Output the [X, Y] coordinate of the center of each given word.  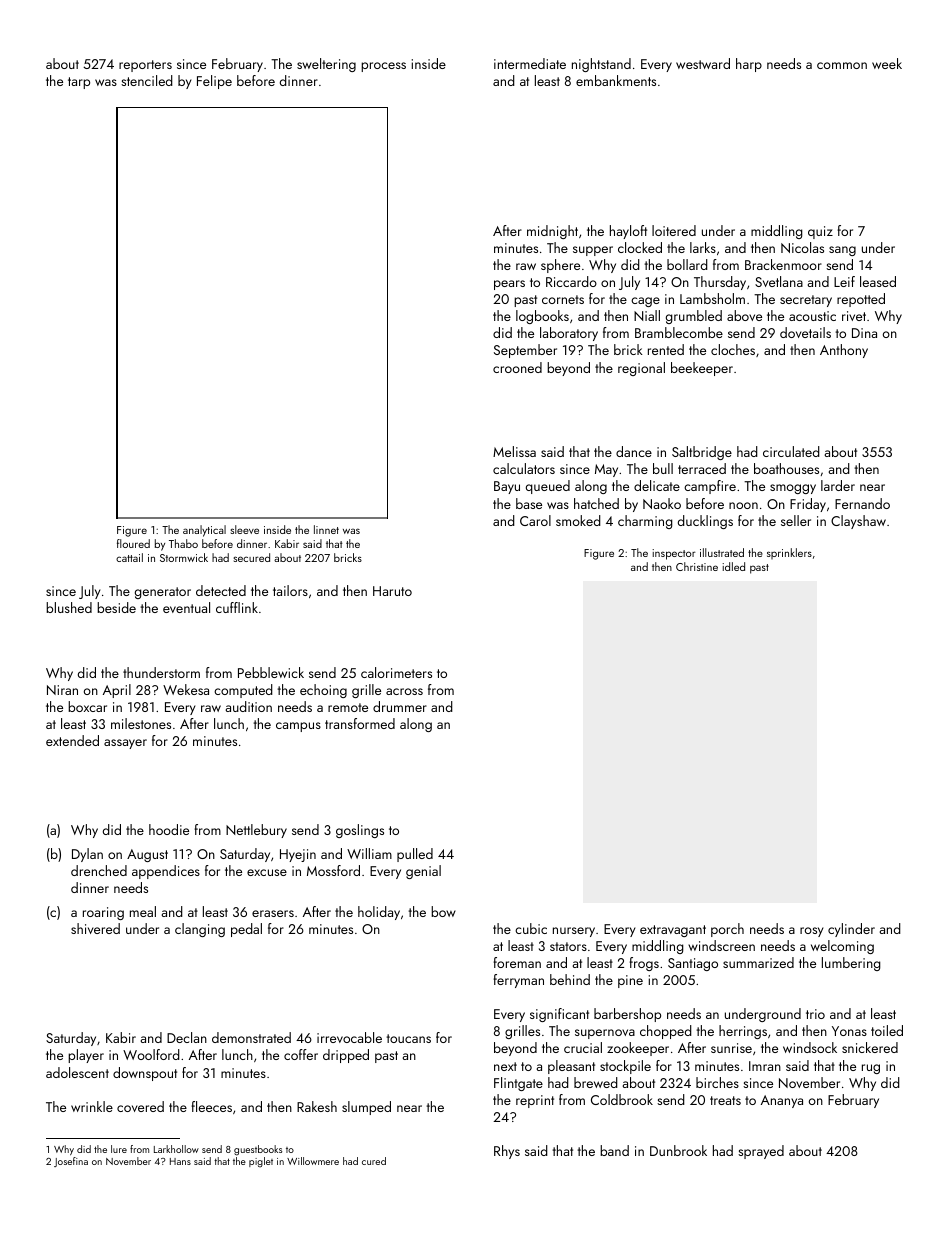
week [887, 63]
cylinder [851, 930]
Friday [808, 505]
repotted [861, 300]
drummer [400, 706]
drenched [99, 870]
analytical [204, 531]
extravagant [673, 931]
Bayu [507, 487]
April [117, 691]
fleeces [211, 1106]
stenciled [147, 80]
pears [509, 285]
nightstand [601, 65]
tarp [79, 83]
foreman [517, 962]
